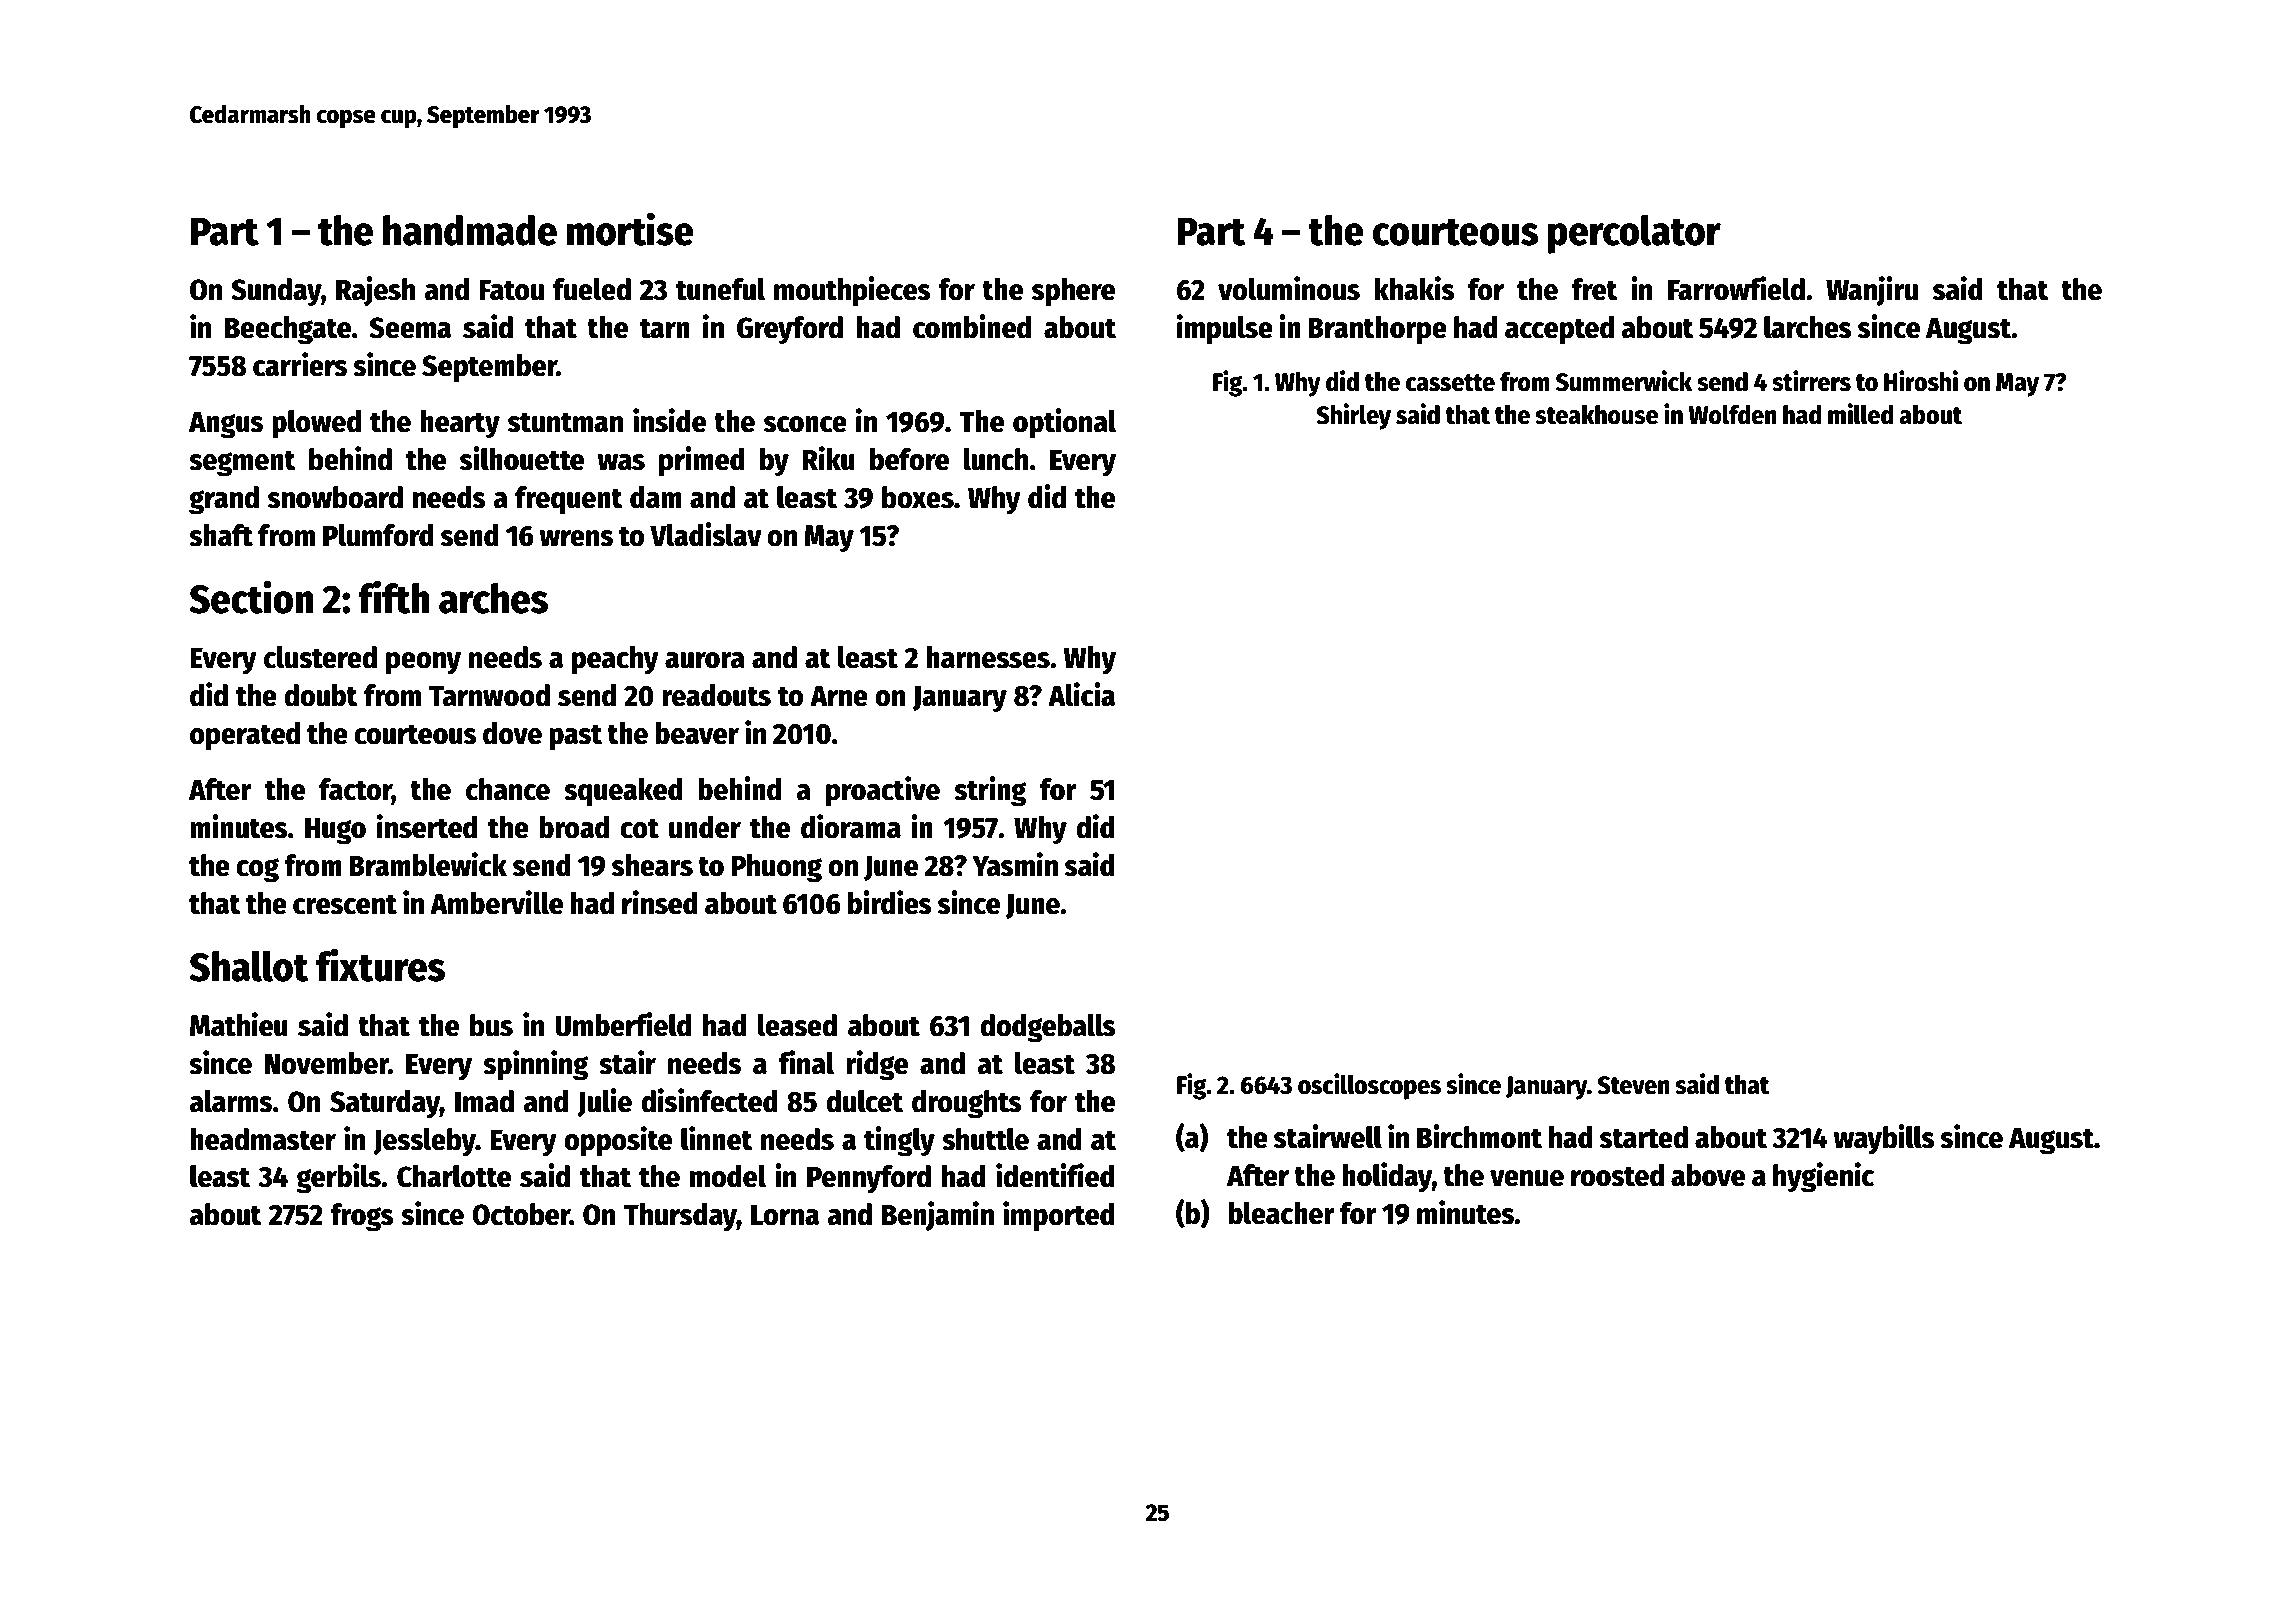 The image size is (2292, 1620). I want to click on Yasmin, so click(1015, 864).
